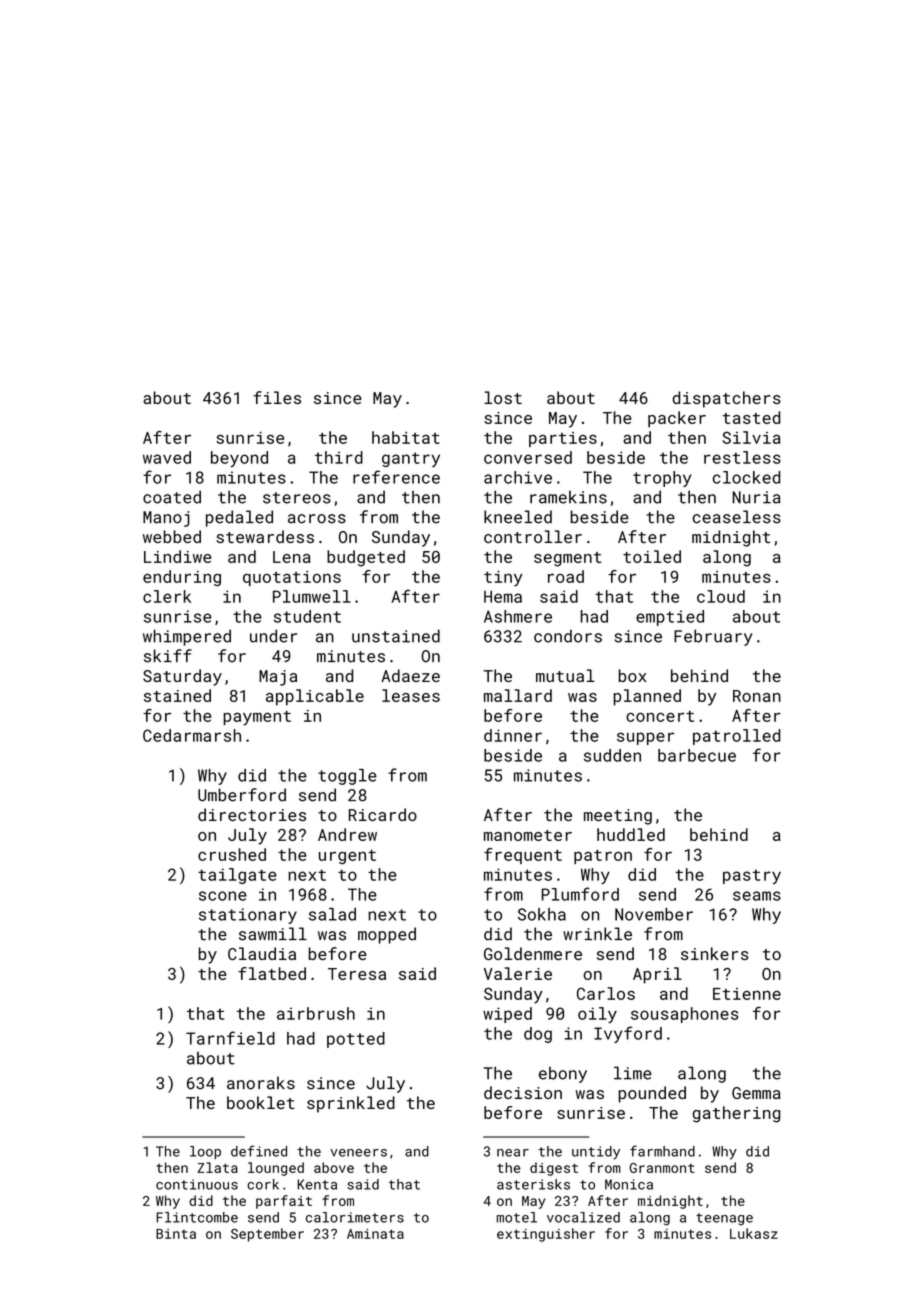  I want to click on waved, so click(167, 457).
